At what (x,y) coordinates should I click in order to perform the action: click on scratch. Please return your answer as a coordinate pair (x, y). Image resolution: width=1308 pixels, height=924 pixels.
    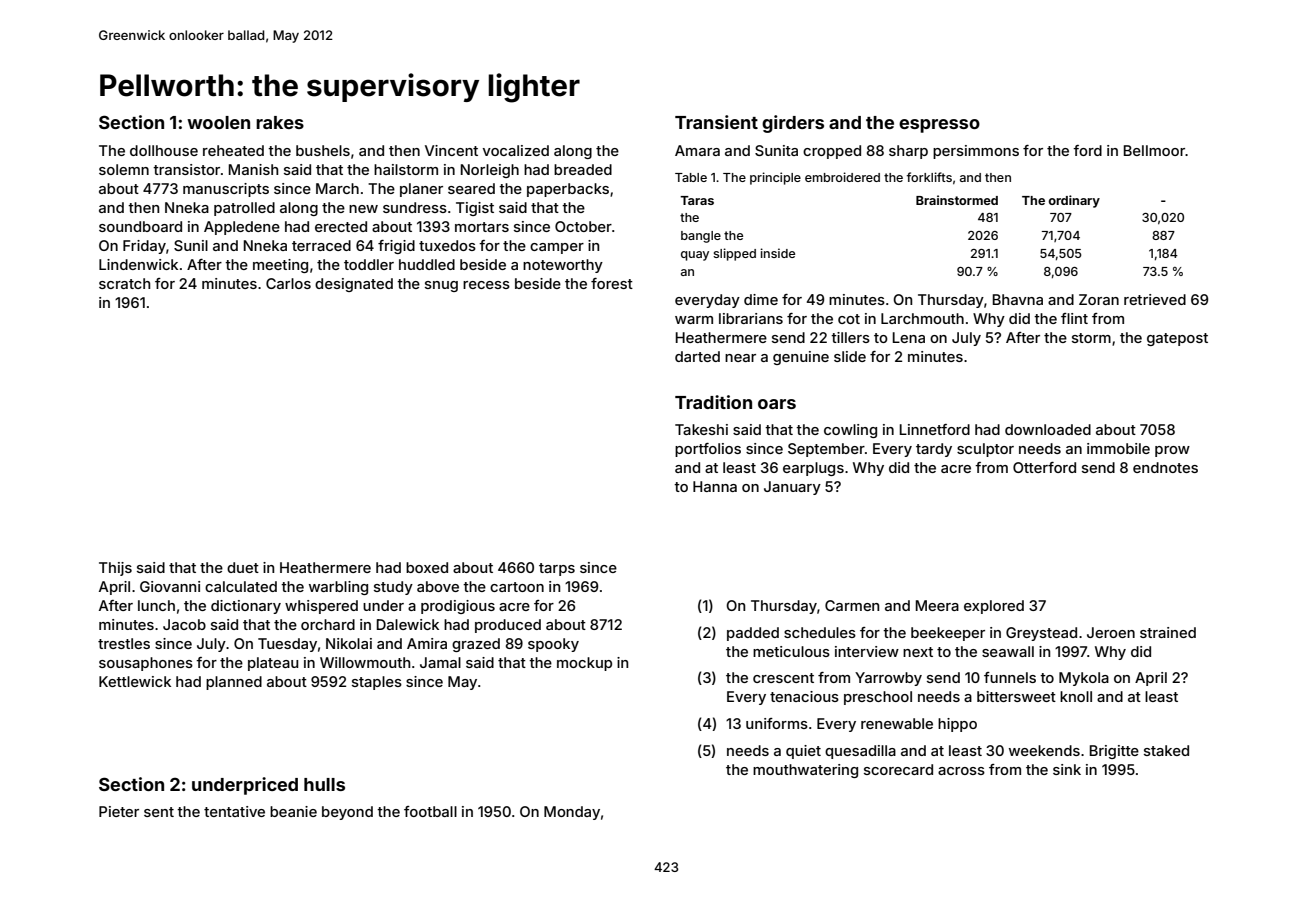
    Looking at the image, I should click on (124, 283).
